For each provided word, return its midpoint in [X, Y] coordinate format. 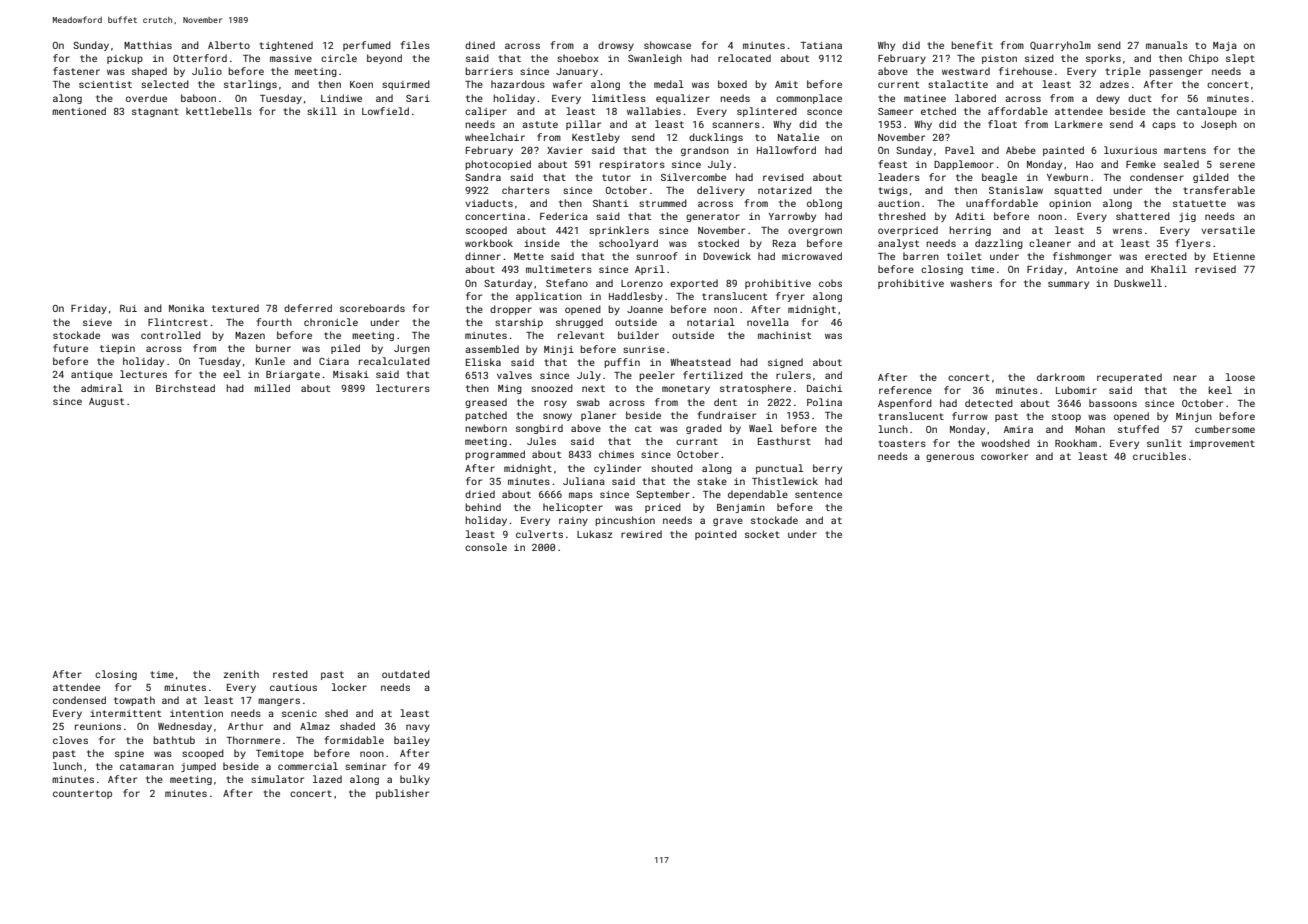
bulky [415, 780]
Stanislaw [1016, 190]
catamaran [147, 766]
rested [290, 674]
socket [762, 534]
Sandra [483, 177]
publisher [402, 794]
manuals [1167, 45]
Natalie [798, 137]
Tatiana [821, 45]
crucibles [1159, 456]
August [106, 402]
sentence [818, 494]
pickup [125, 59]
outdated [406, 674]
